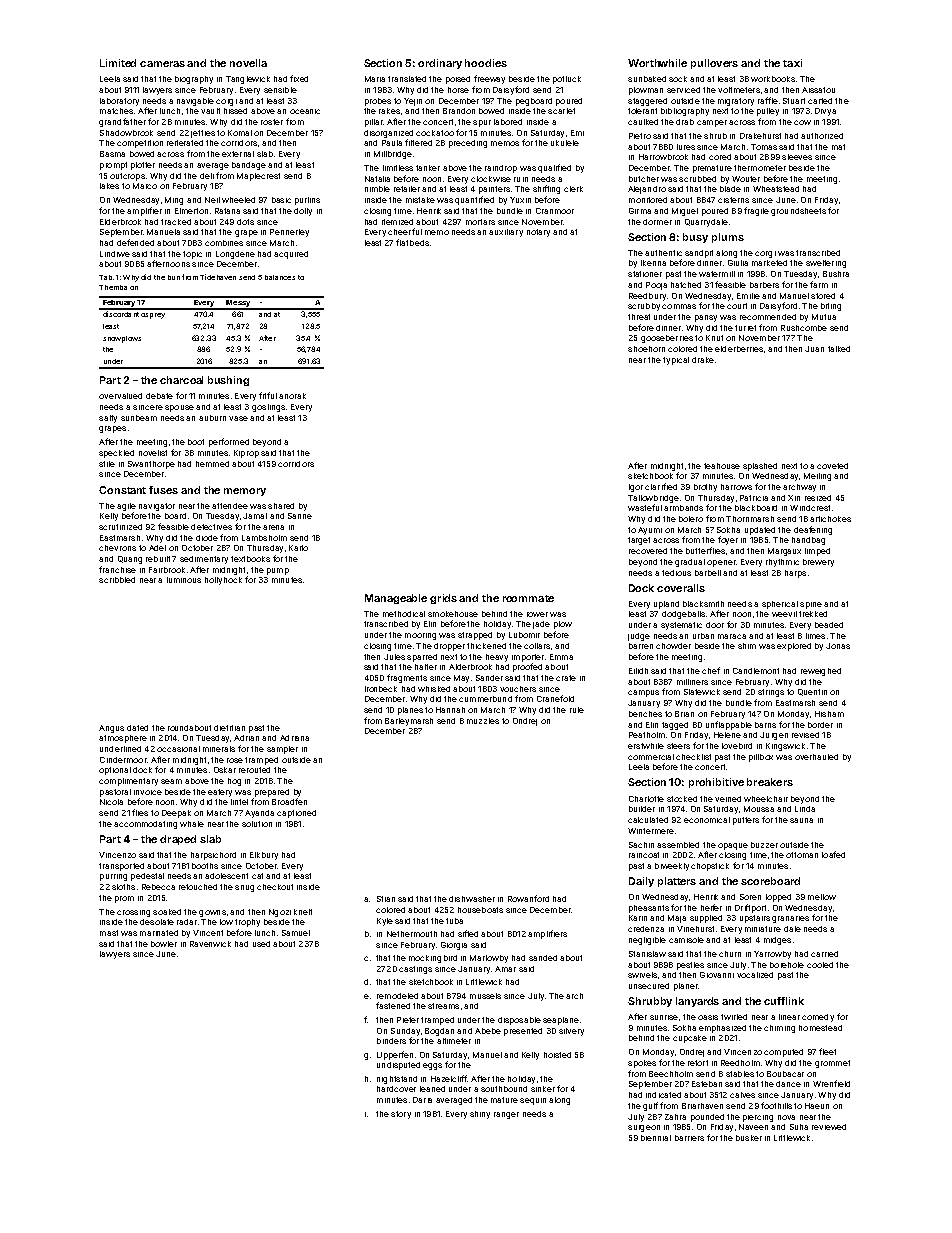 The image size is (952, 1233). I want to click on story, so click(401, 1115).
